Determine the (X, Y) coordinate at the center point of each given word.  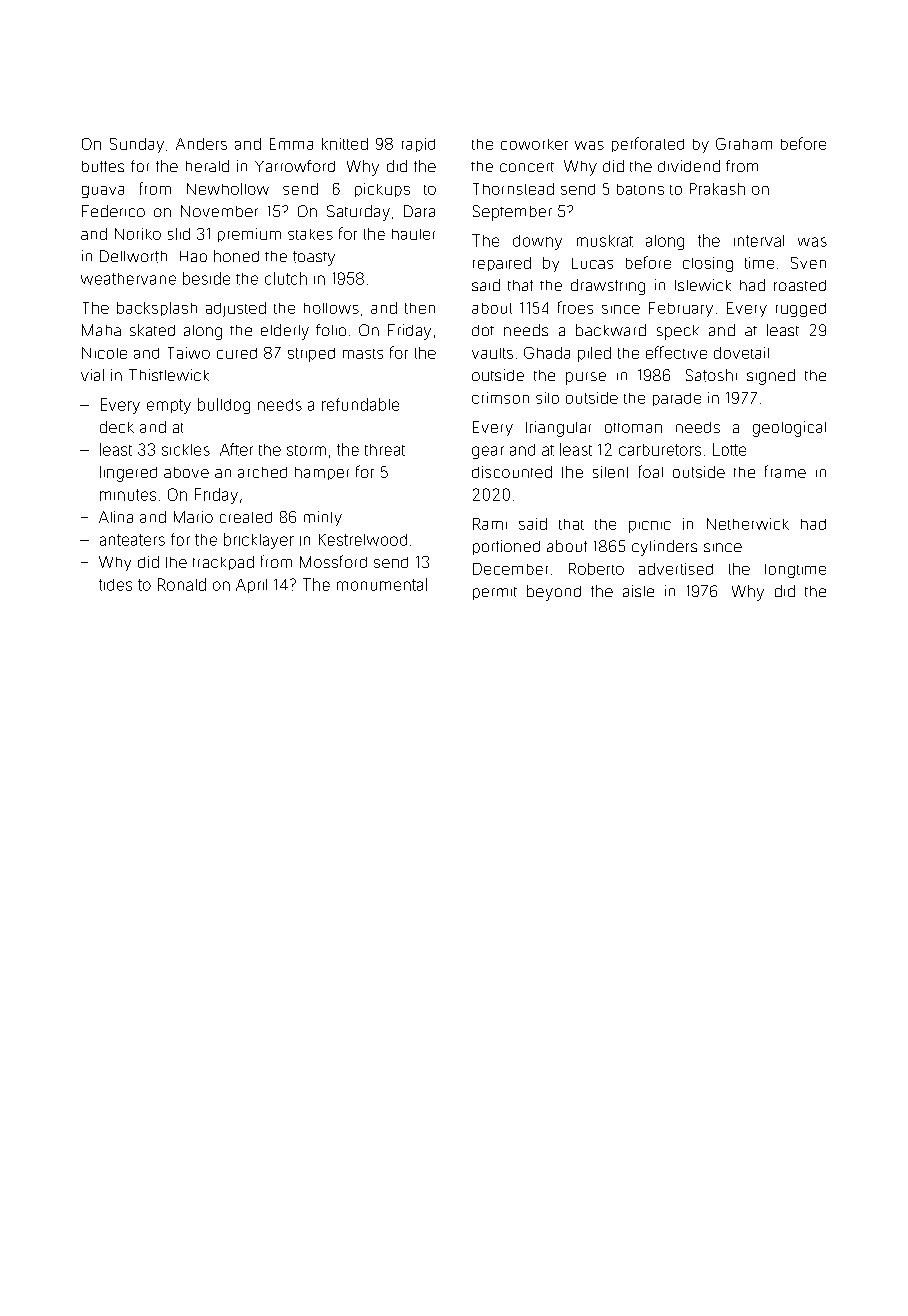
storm (306, 450)
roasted (800, 285)
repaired (502, 264)
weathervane (128, 279)
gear (488, 452)
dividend (689, 166)
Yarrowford (295, 166)
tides (115, 585)
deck (117, 427)
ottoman (633, 428)
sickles (186, 450)
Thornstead (513, 189)
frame (785, 471)
